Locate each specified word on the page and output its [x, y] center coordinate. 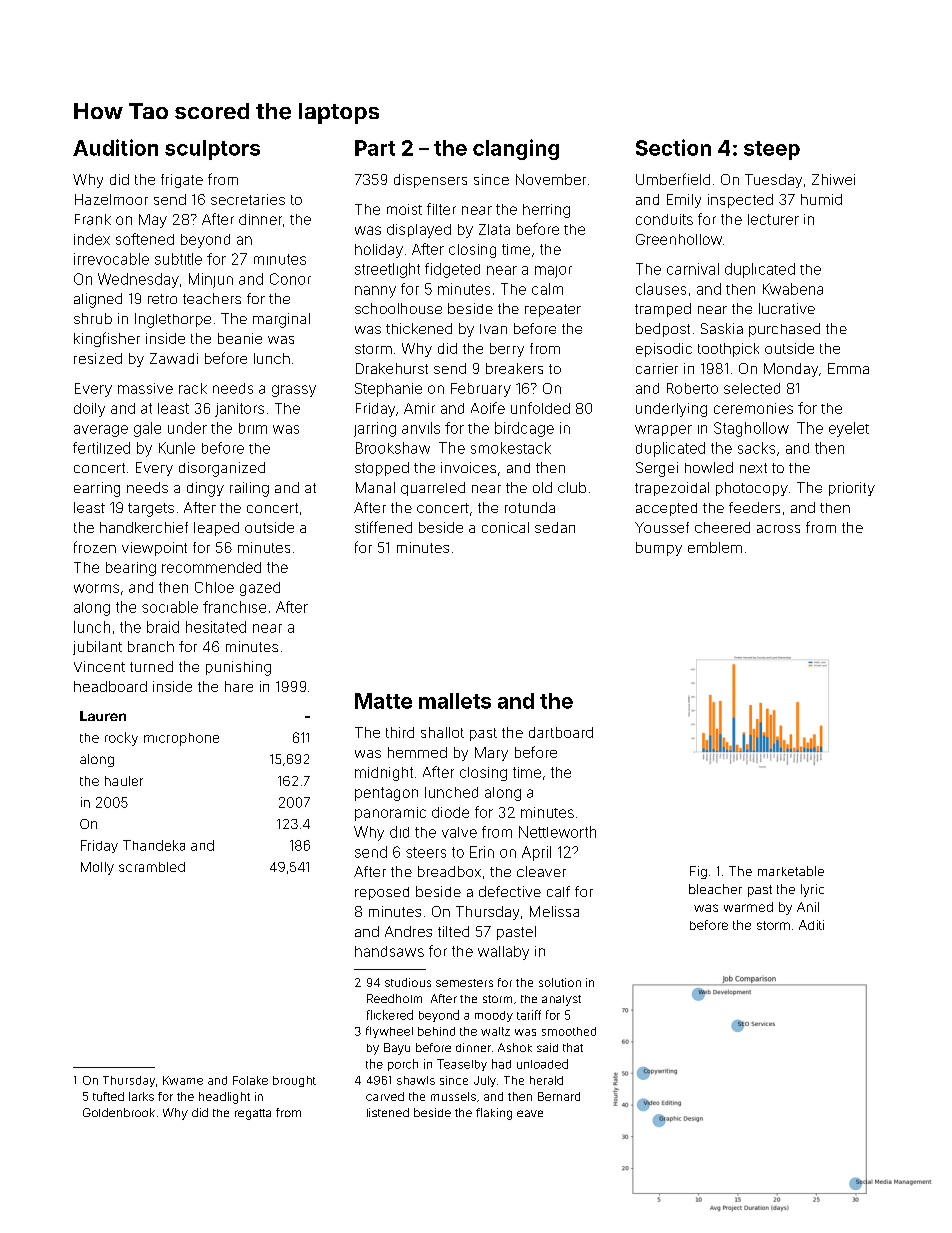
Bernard [559, 1096]
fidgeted [452, 270]
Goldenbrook [119, 1112]
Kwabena [793, 289]
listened [388, 1112]
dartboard [561, 732]
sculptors [212, 150]
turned [151, 666]
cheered [722, 527]
